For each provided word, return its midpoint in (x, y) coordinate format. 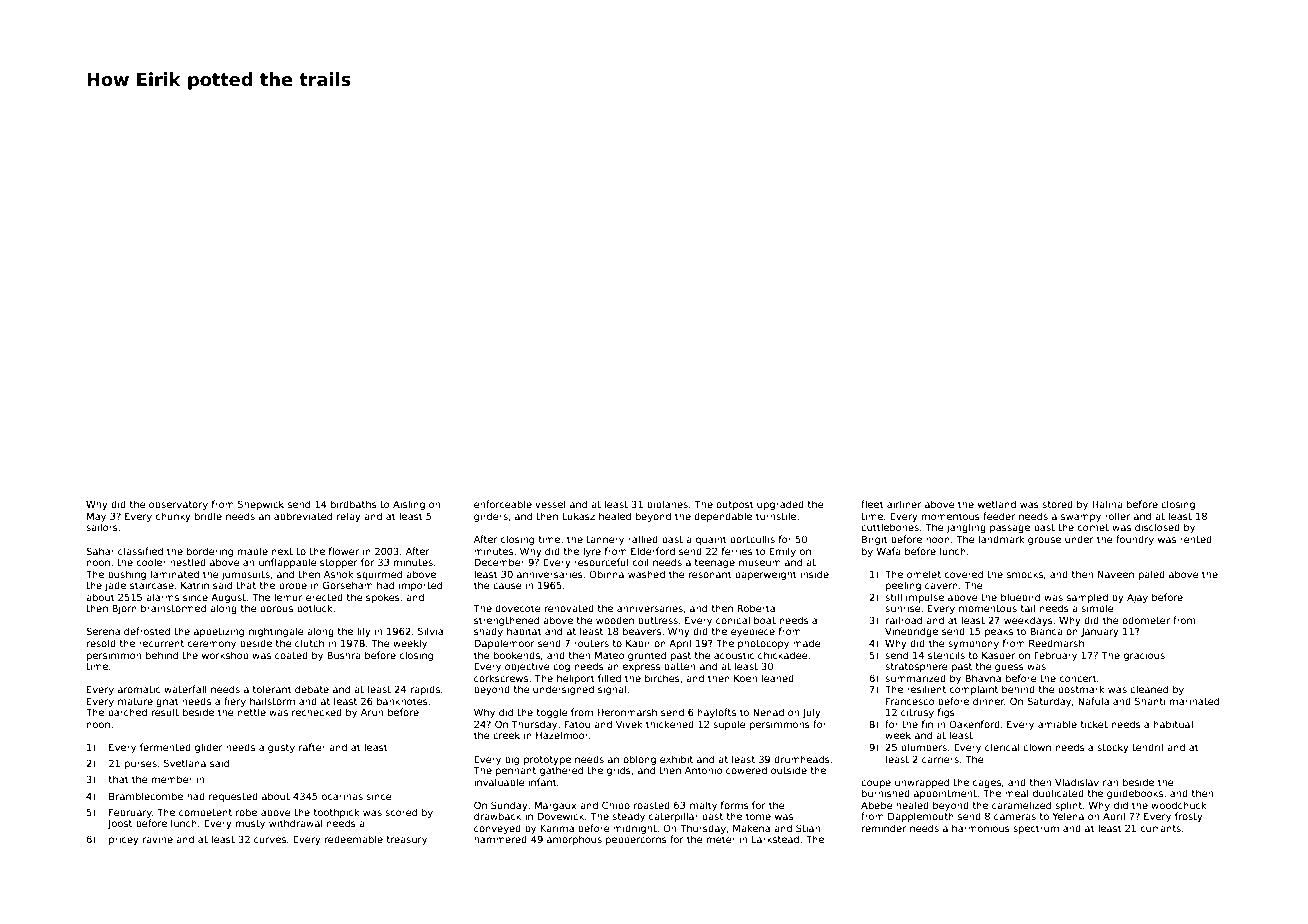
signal (612, 690)
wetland (997, 504)
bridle (208, 516)
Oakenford (974, 724)
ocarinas (342, 796)
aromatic (139, 689)
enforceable (503, 504)
